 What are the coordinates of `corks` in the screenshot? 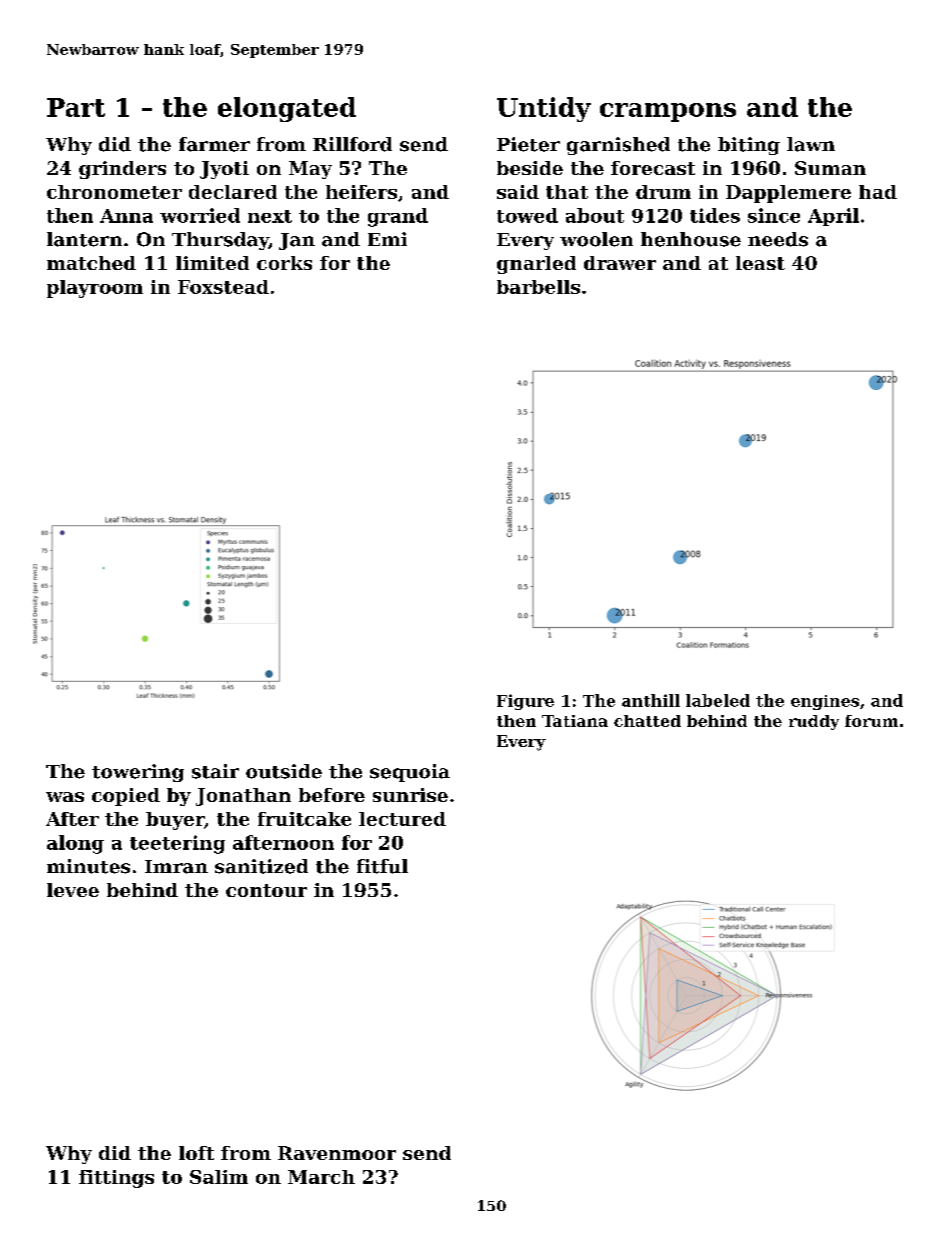 It's located at (284, 263).
